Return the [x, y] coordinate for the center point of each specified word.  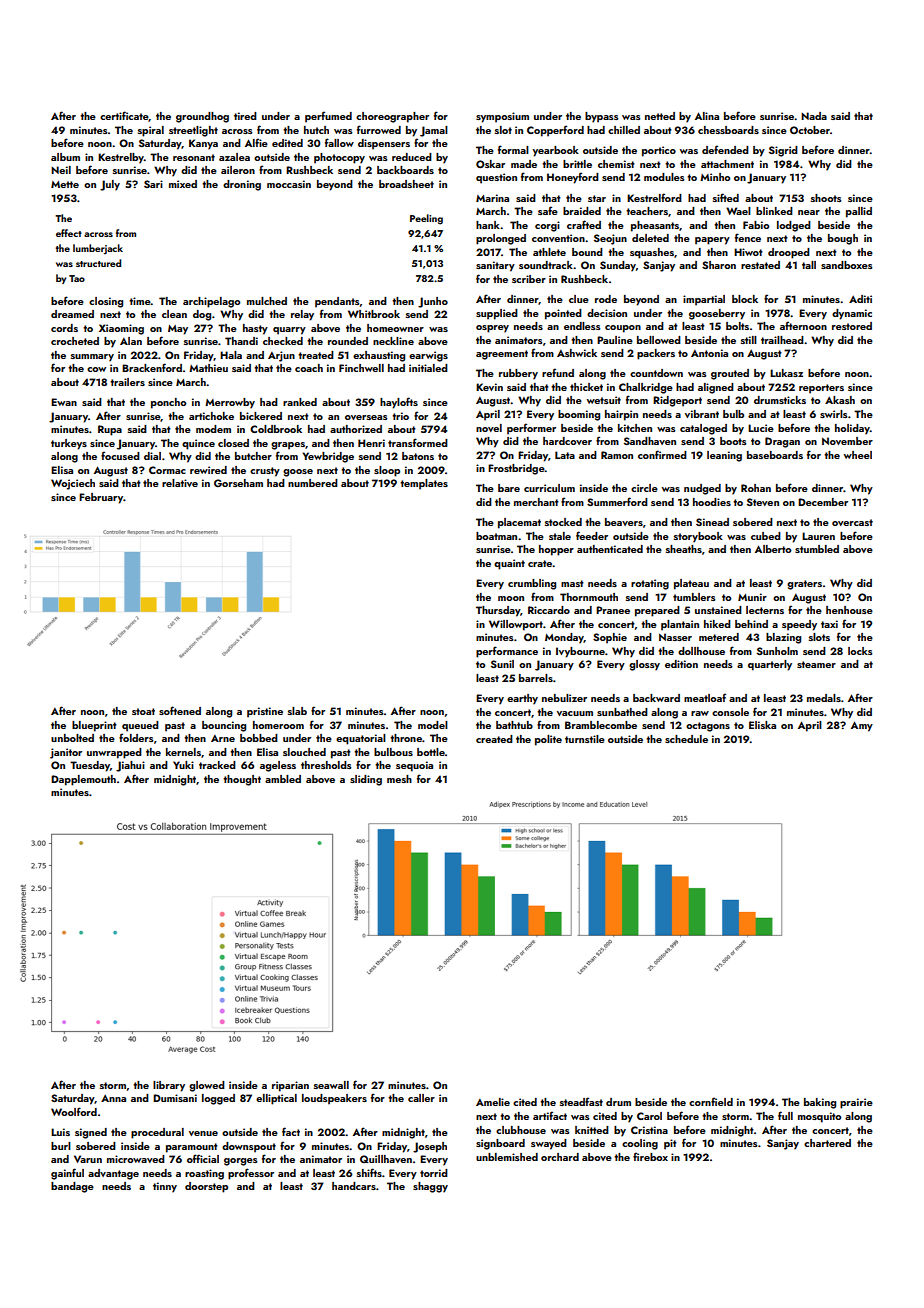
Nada [814, 116]
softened [180, 710]
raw [700, 713]
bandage [72, 1187]
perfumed [328, 117]
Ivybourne [580, 652]
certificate [124, 116]
